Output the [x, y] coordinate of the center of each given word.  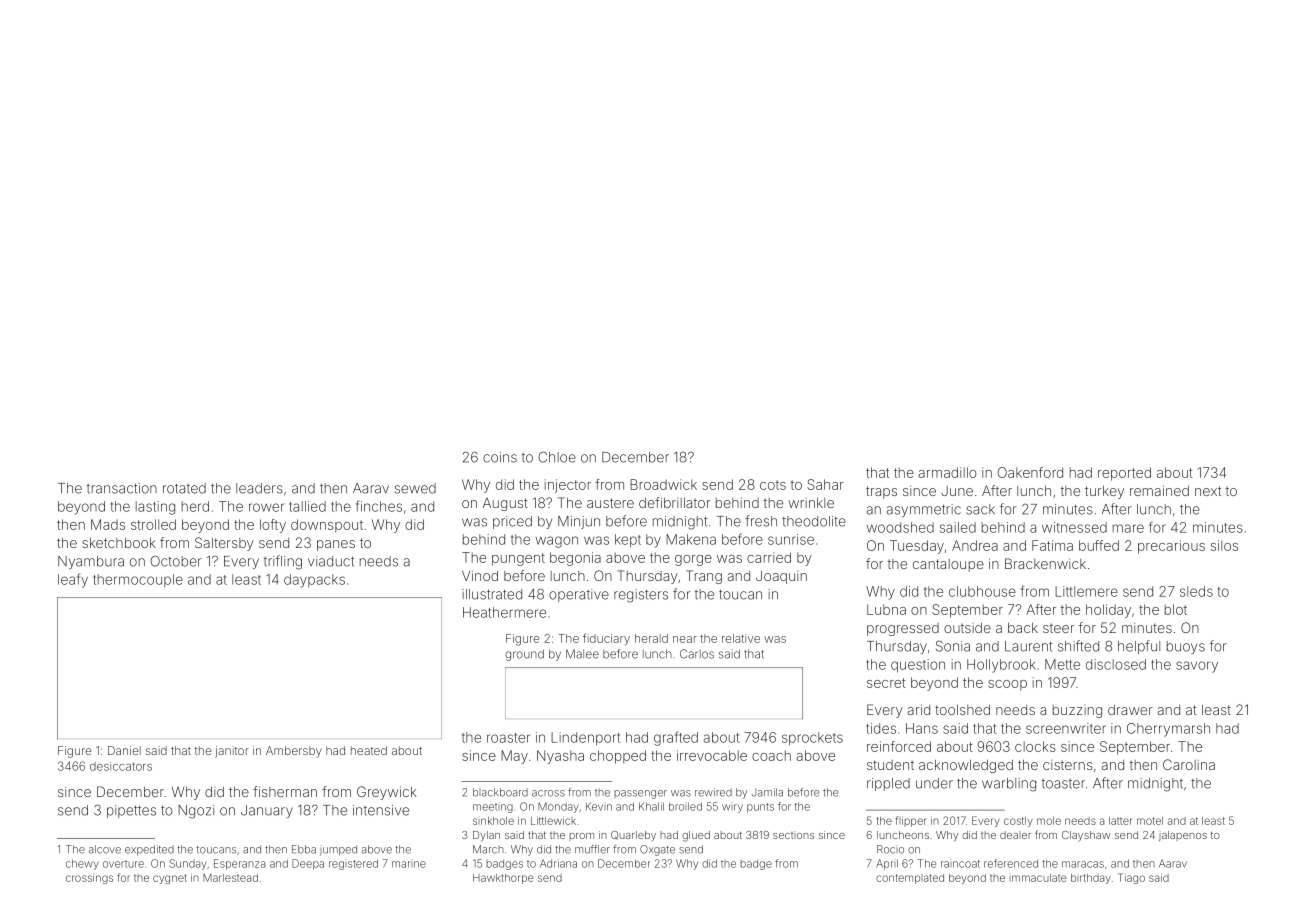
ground [524, 655]
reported [1124, 474]
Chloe [557, 457]
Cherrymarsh [1168, 730]
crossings [89, 879]
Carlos [697, 654]
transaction [122, 488]
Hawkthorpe [503, 879]
